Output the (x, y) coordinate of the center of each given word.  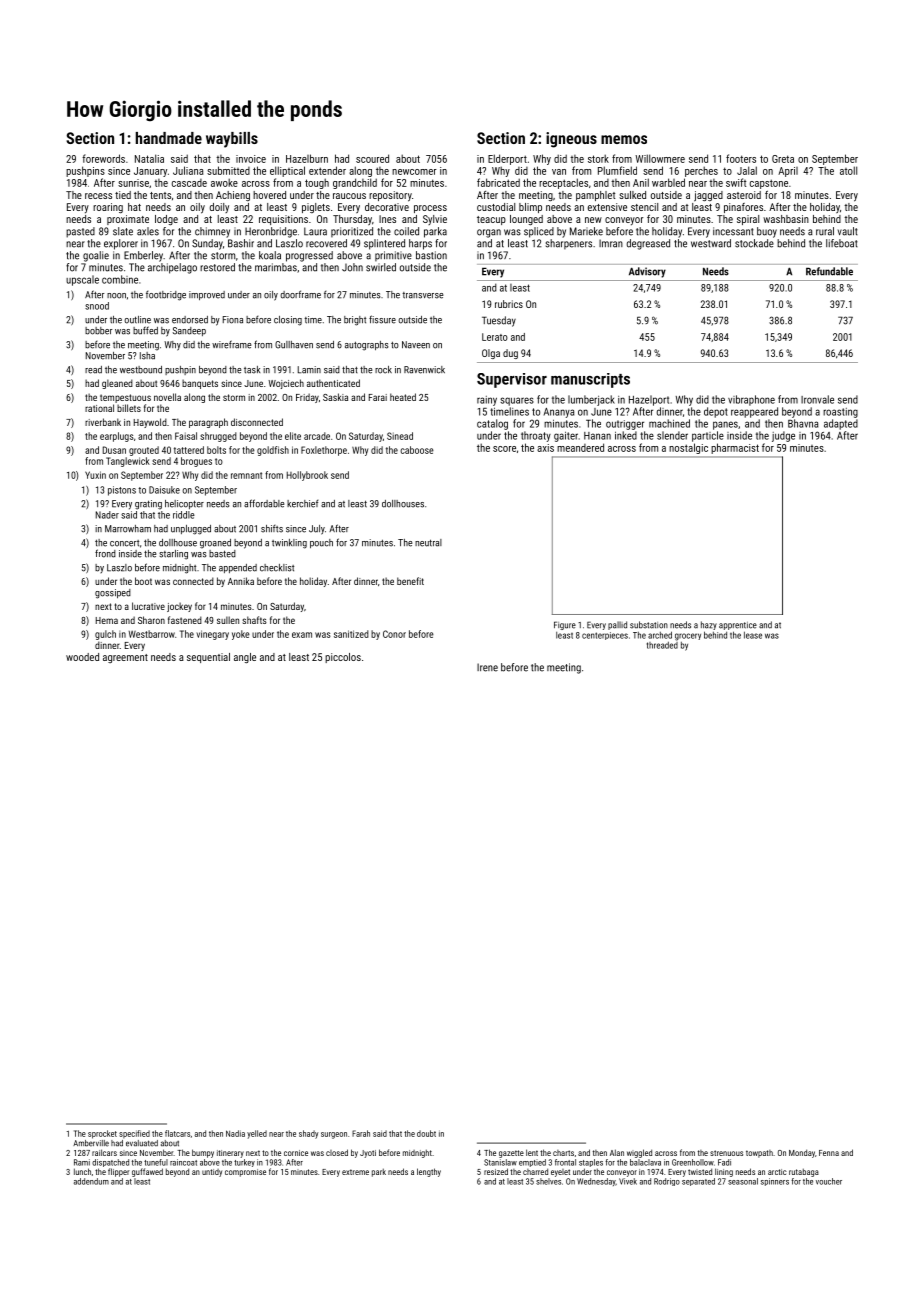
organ (489, 233)
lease (753, 635)
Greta (783, 159)
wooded (82, 657)
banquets (200, 384)
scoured (372, 158)
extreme (355, 1172)
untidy (212, 1173)
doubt (426, 1133)
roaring (108, 208)
